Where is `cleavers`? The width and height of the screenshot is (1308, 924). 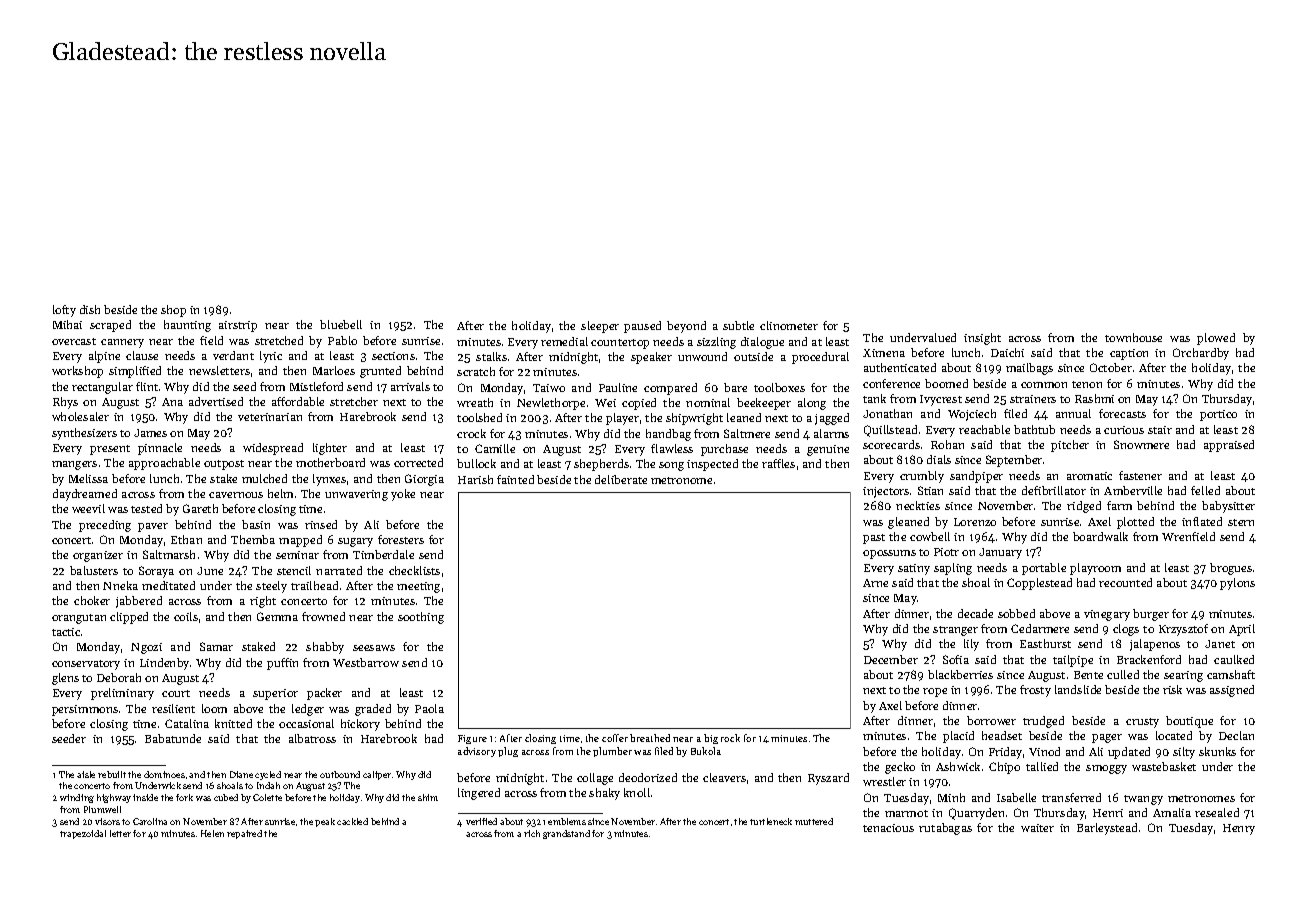
cleavers is located at coordinates (724, 777).
